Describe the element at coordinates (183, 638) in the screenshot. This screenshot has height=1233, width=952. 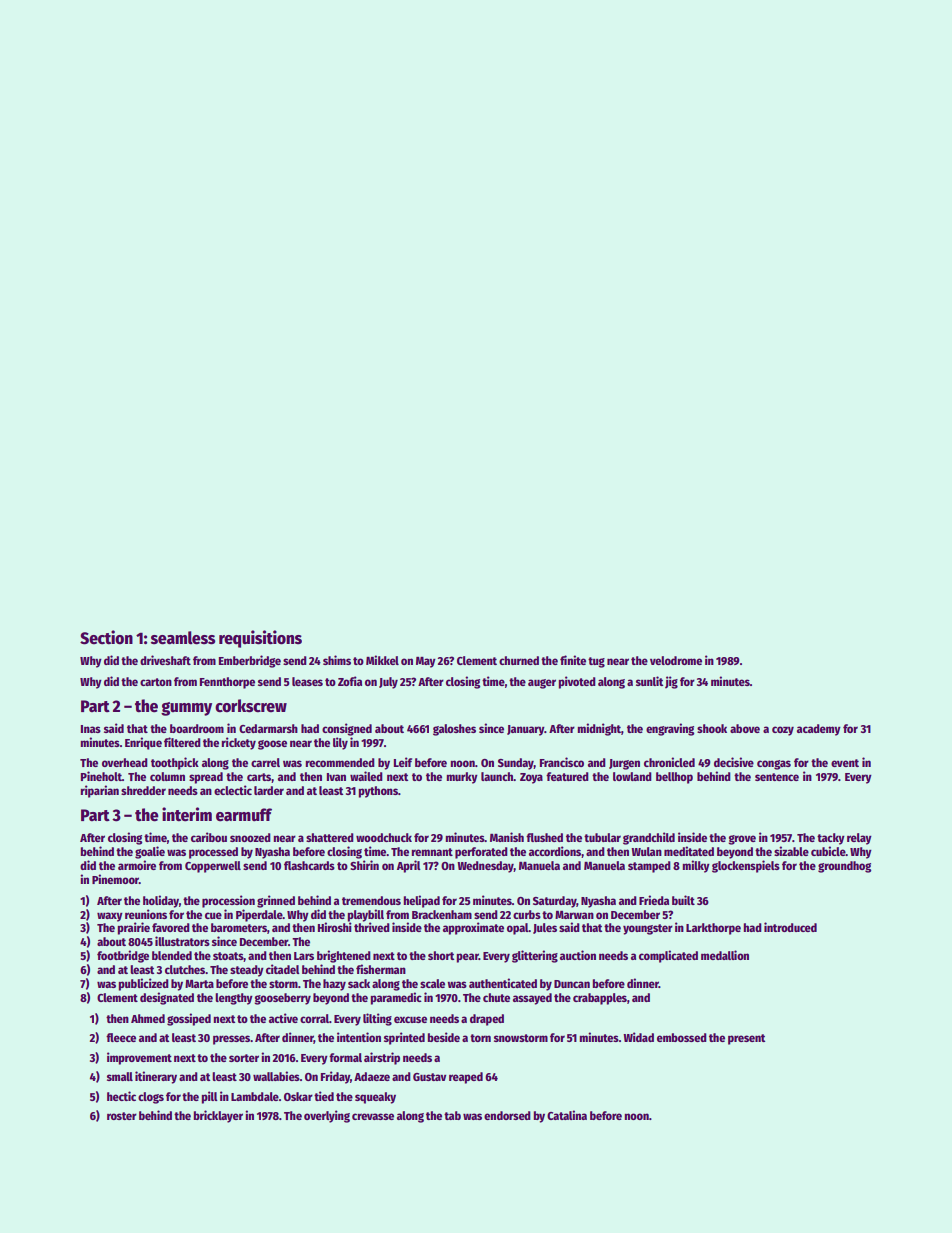
I see `seamless` at that location.
